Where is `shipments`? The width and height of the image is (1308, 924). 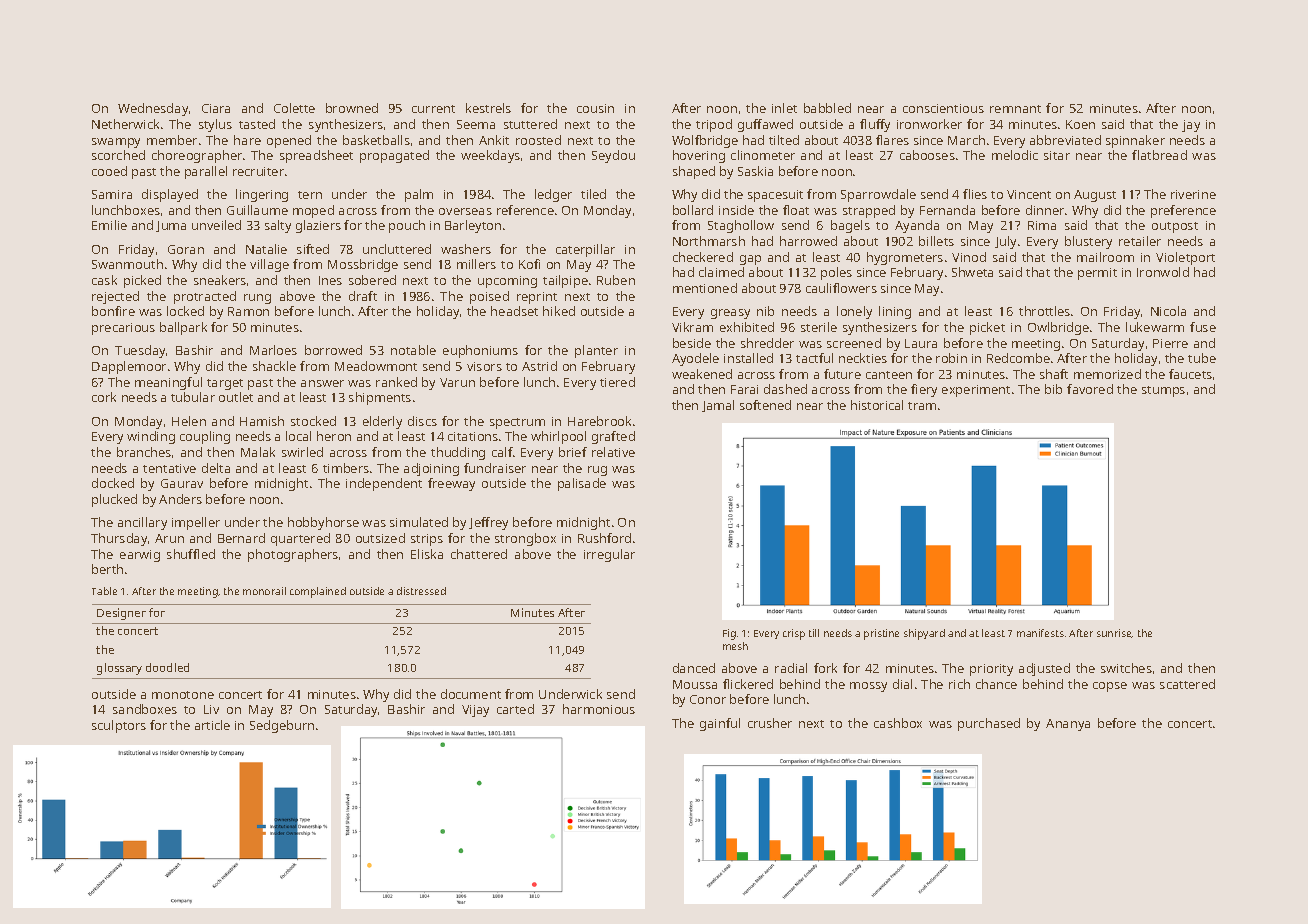
shipments is located at coordinates (380, 398).
